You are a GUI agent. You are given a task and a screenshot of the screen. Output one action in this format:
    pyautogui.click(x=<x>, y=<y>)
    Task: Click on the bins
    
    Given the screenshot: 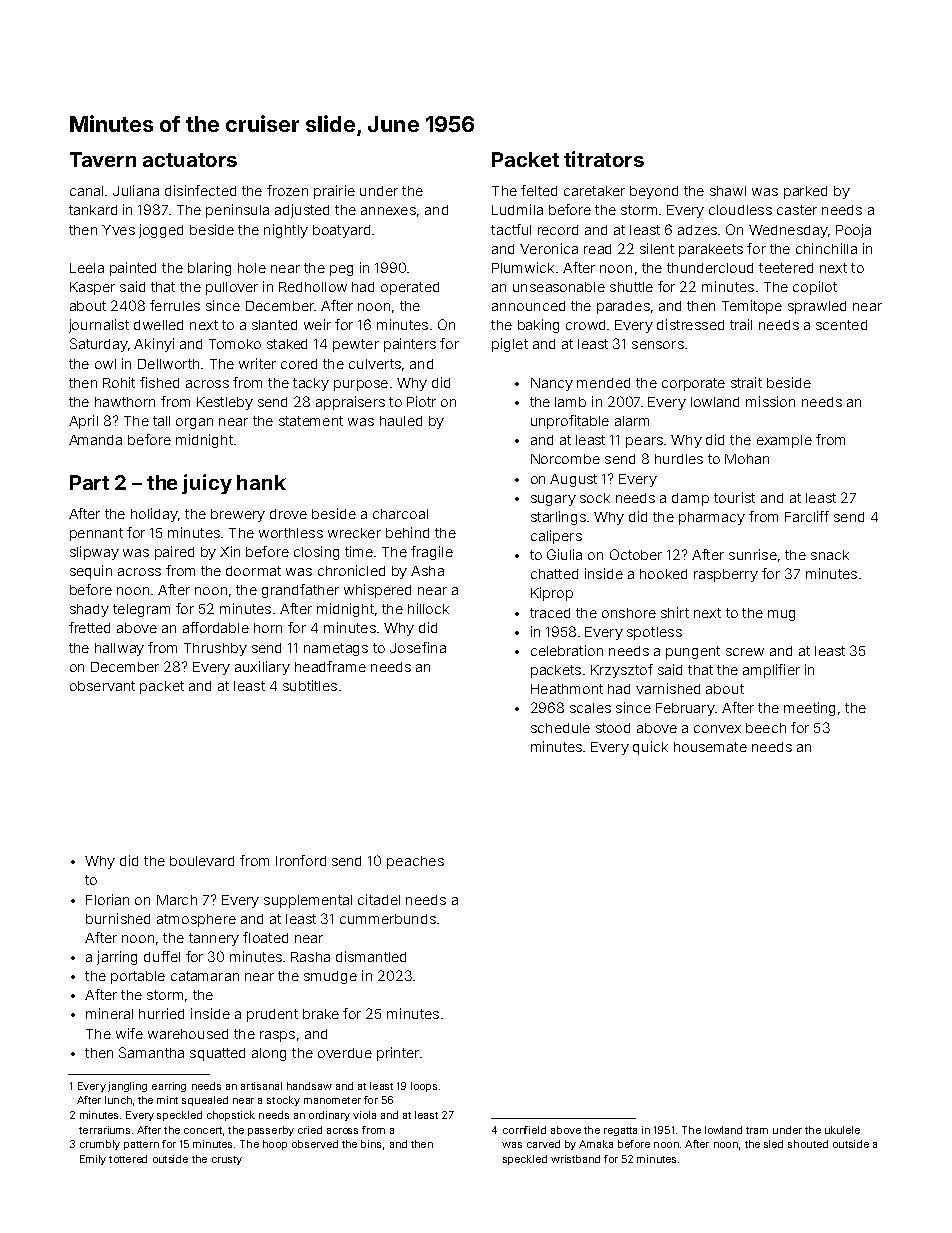 What is the action you would take?
    pyautogui.click(x=371, y=1144)
